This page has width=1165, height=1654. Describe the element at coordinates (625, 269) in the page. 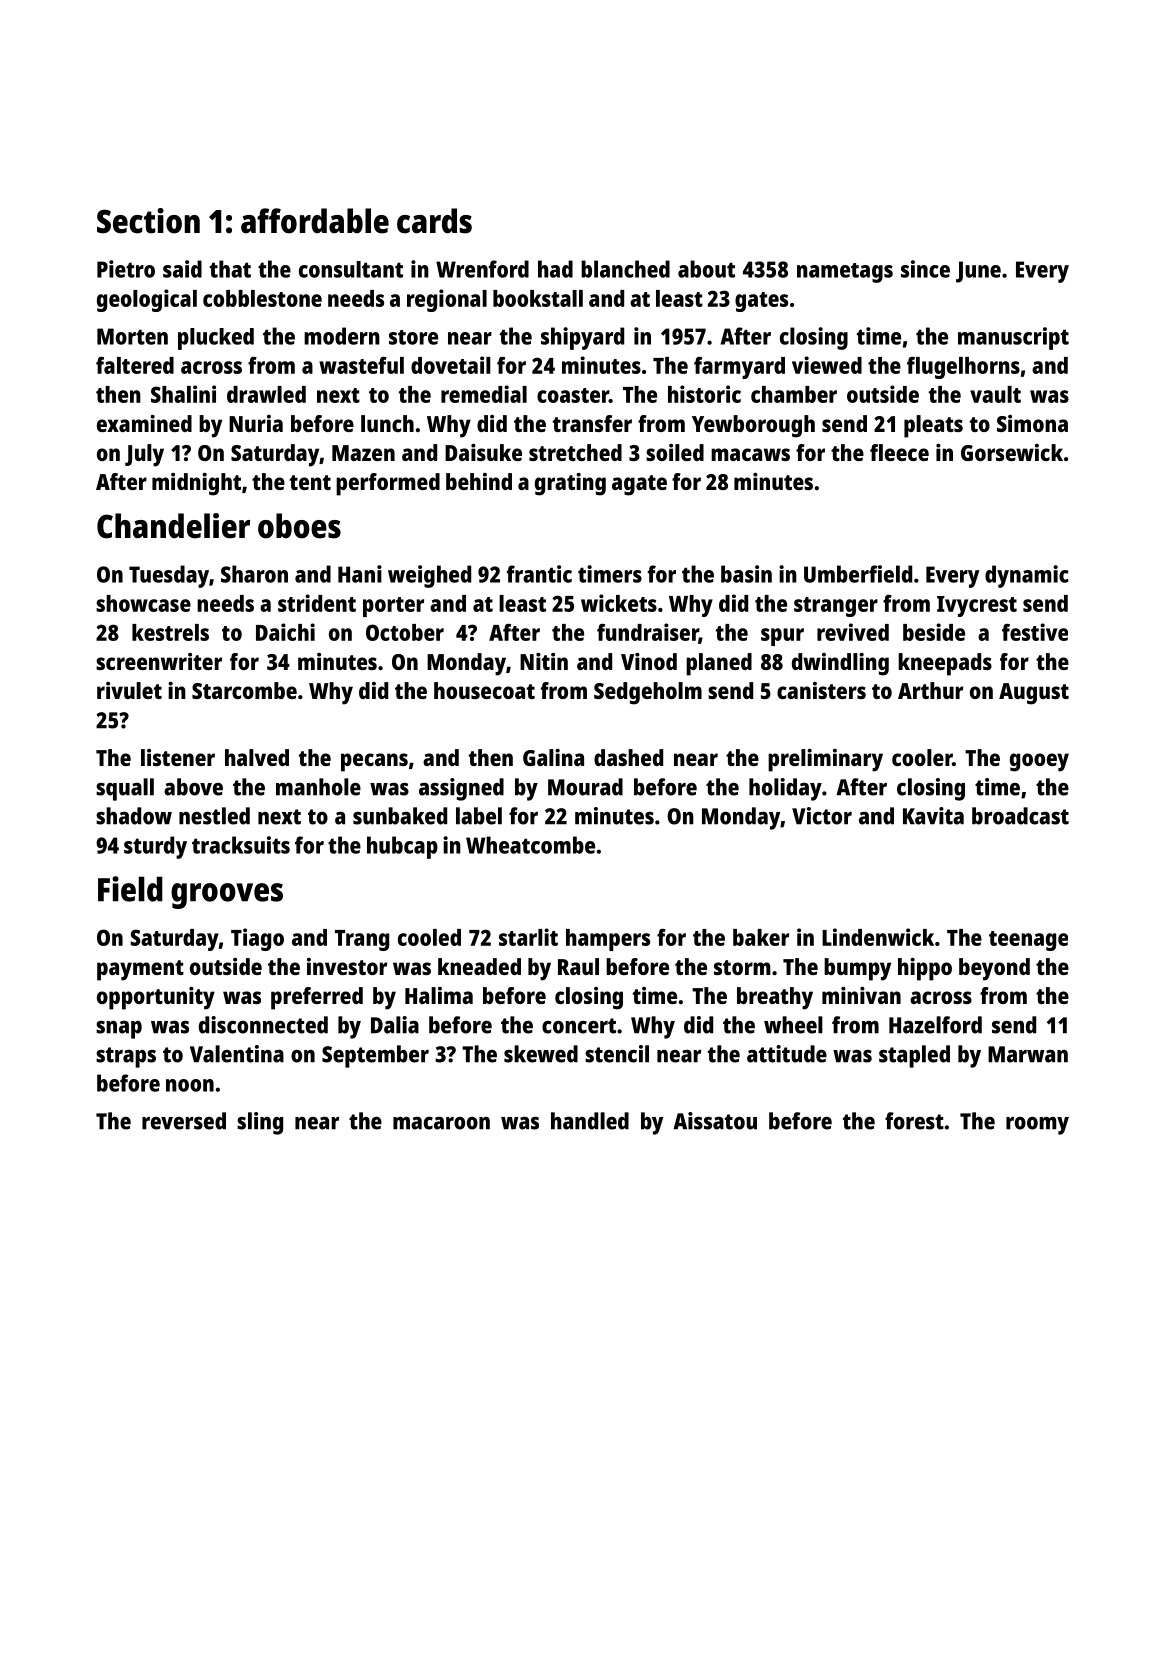

I see `blanched` at that location.
